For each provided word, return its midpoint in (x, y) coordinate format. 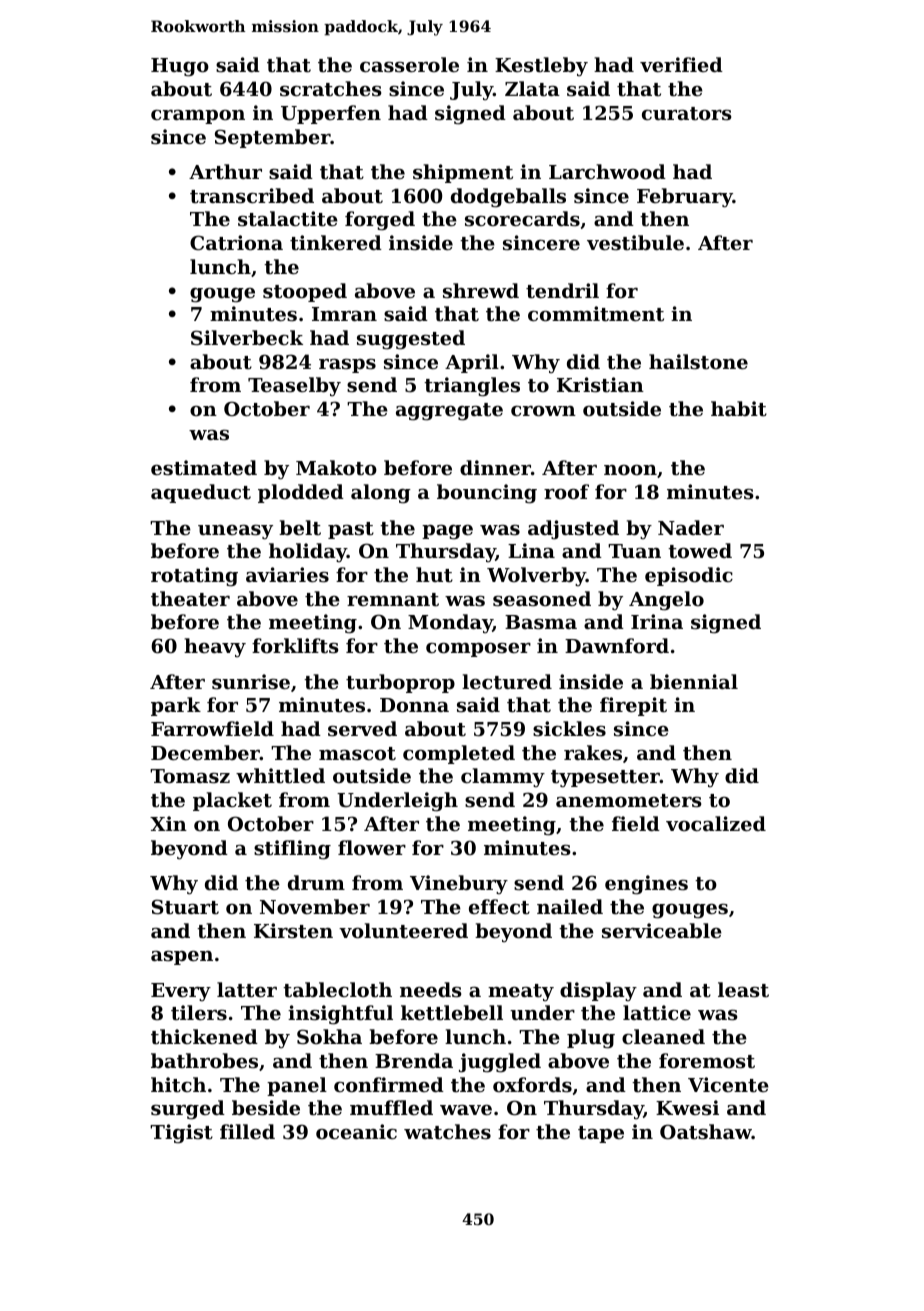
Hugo (180, 67)
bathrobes (204, 1060)
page (447, 532)
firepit (633, 706)
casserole (409, 65)
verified (681, 64)
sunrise (251, 682)
